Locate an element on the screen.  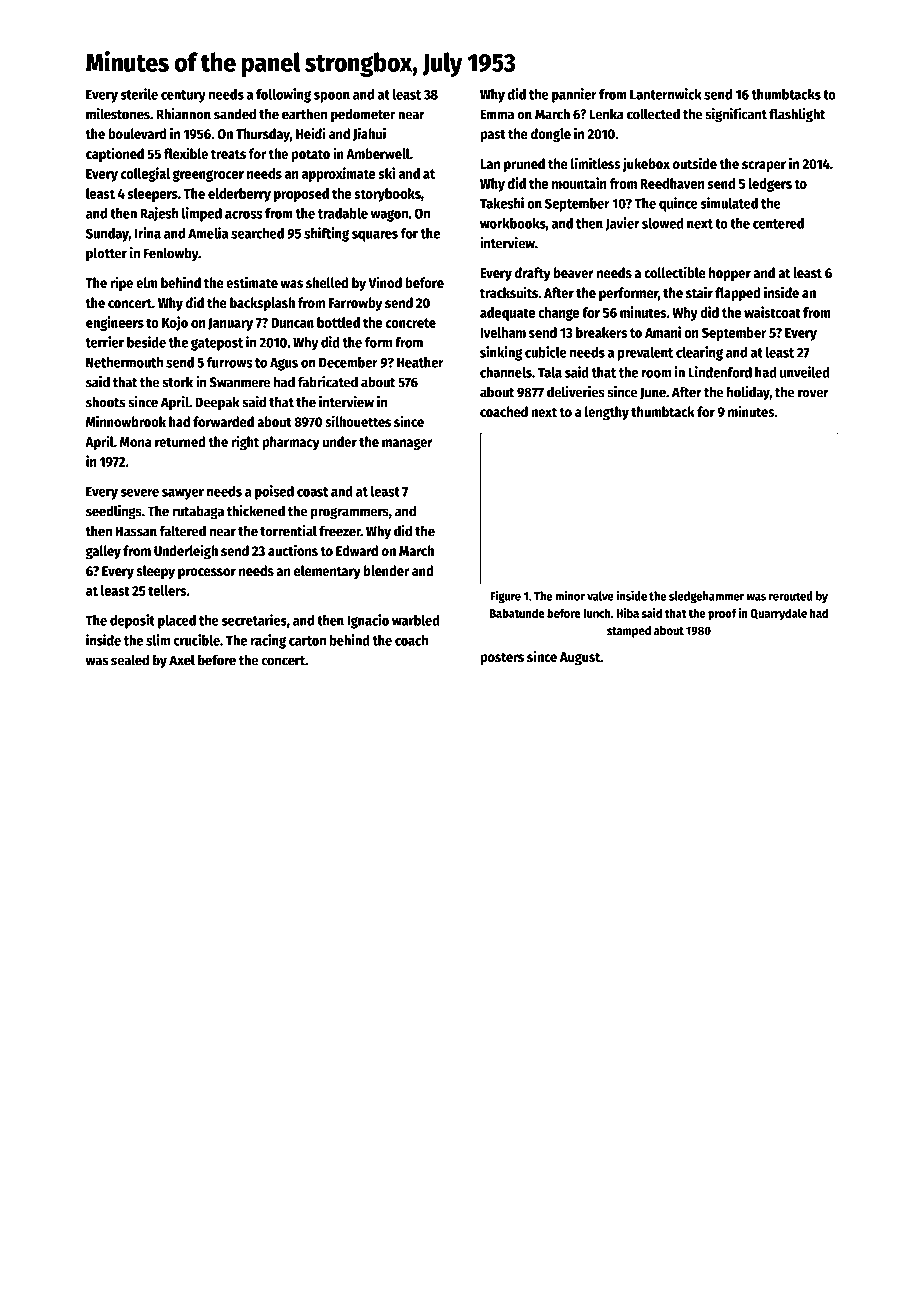
captioned is located at coordinates (115, 154).
